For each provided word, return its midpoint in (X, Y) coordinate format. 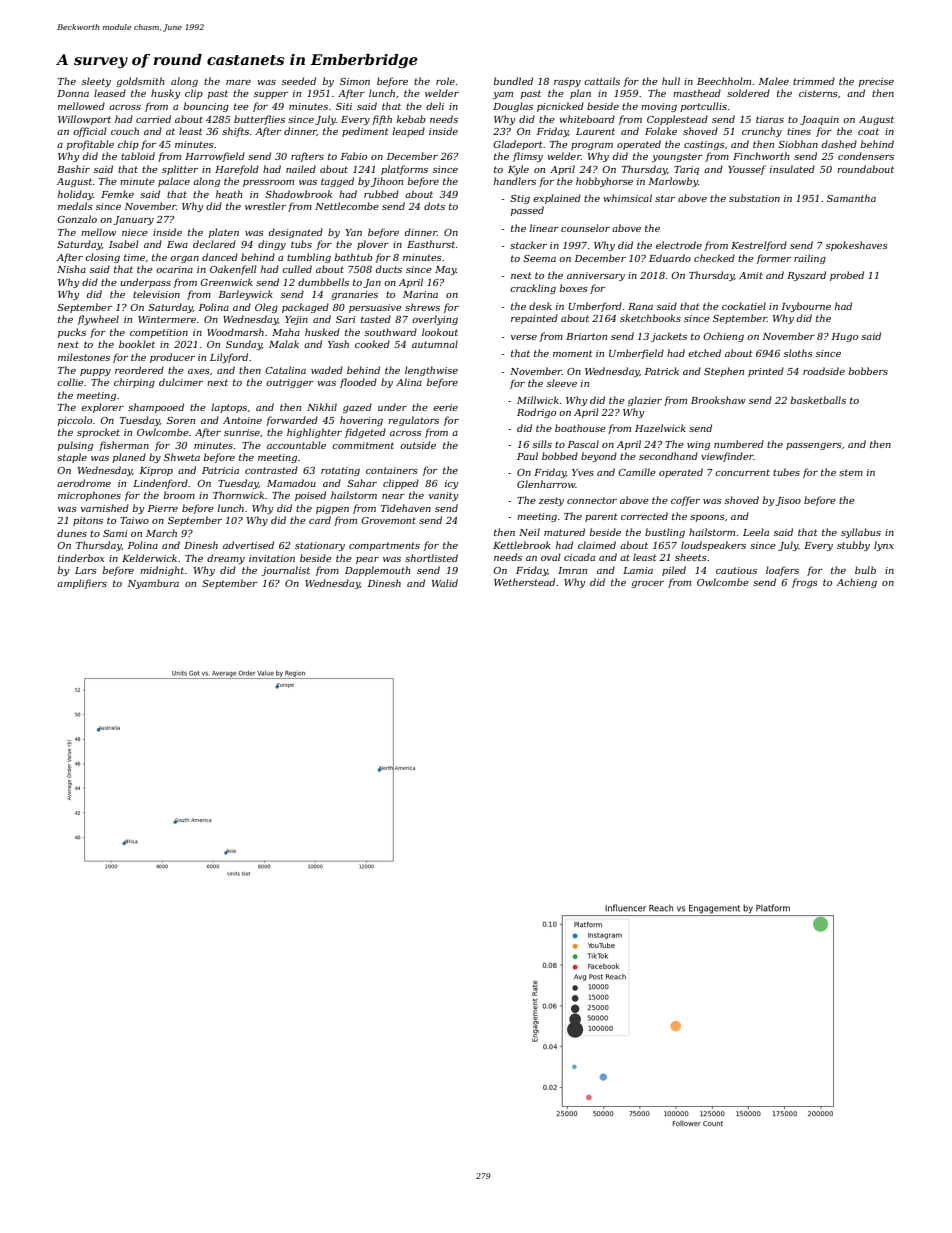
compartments (384, 546)
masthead (697, 93)
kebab (411, 119)
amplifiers (82, 584)
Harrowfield (215, 157)
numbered (739, 444)
